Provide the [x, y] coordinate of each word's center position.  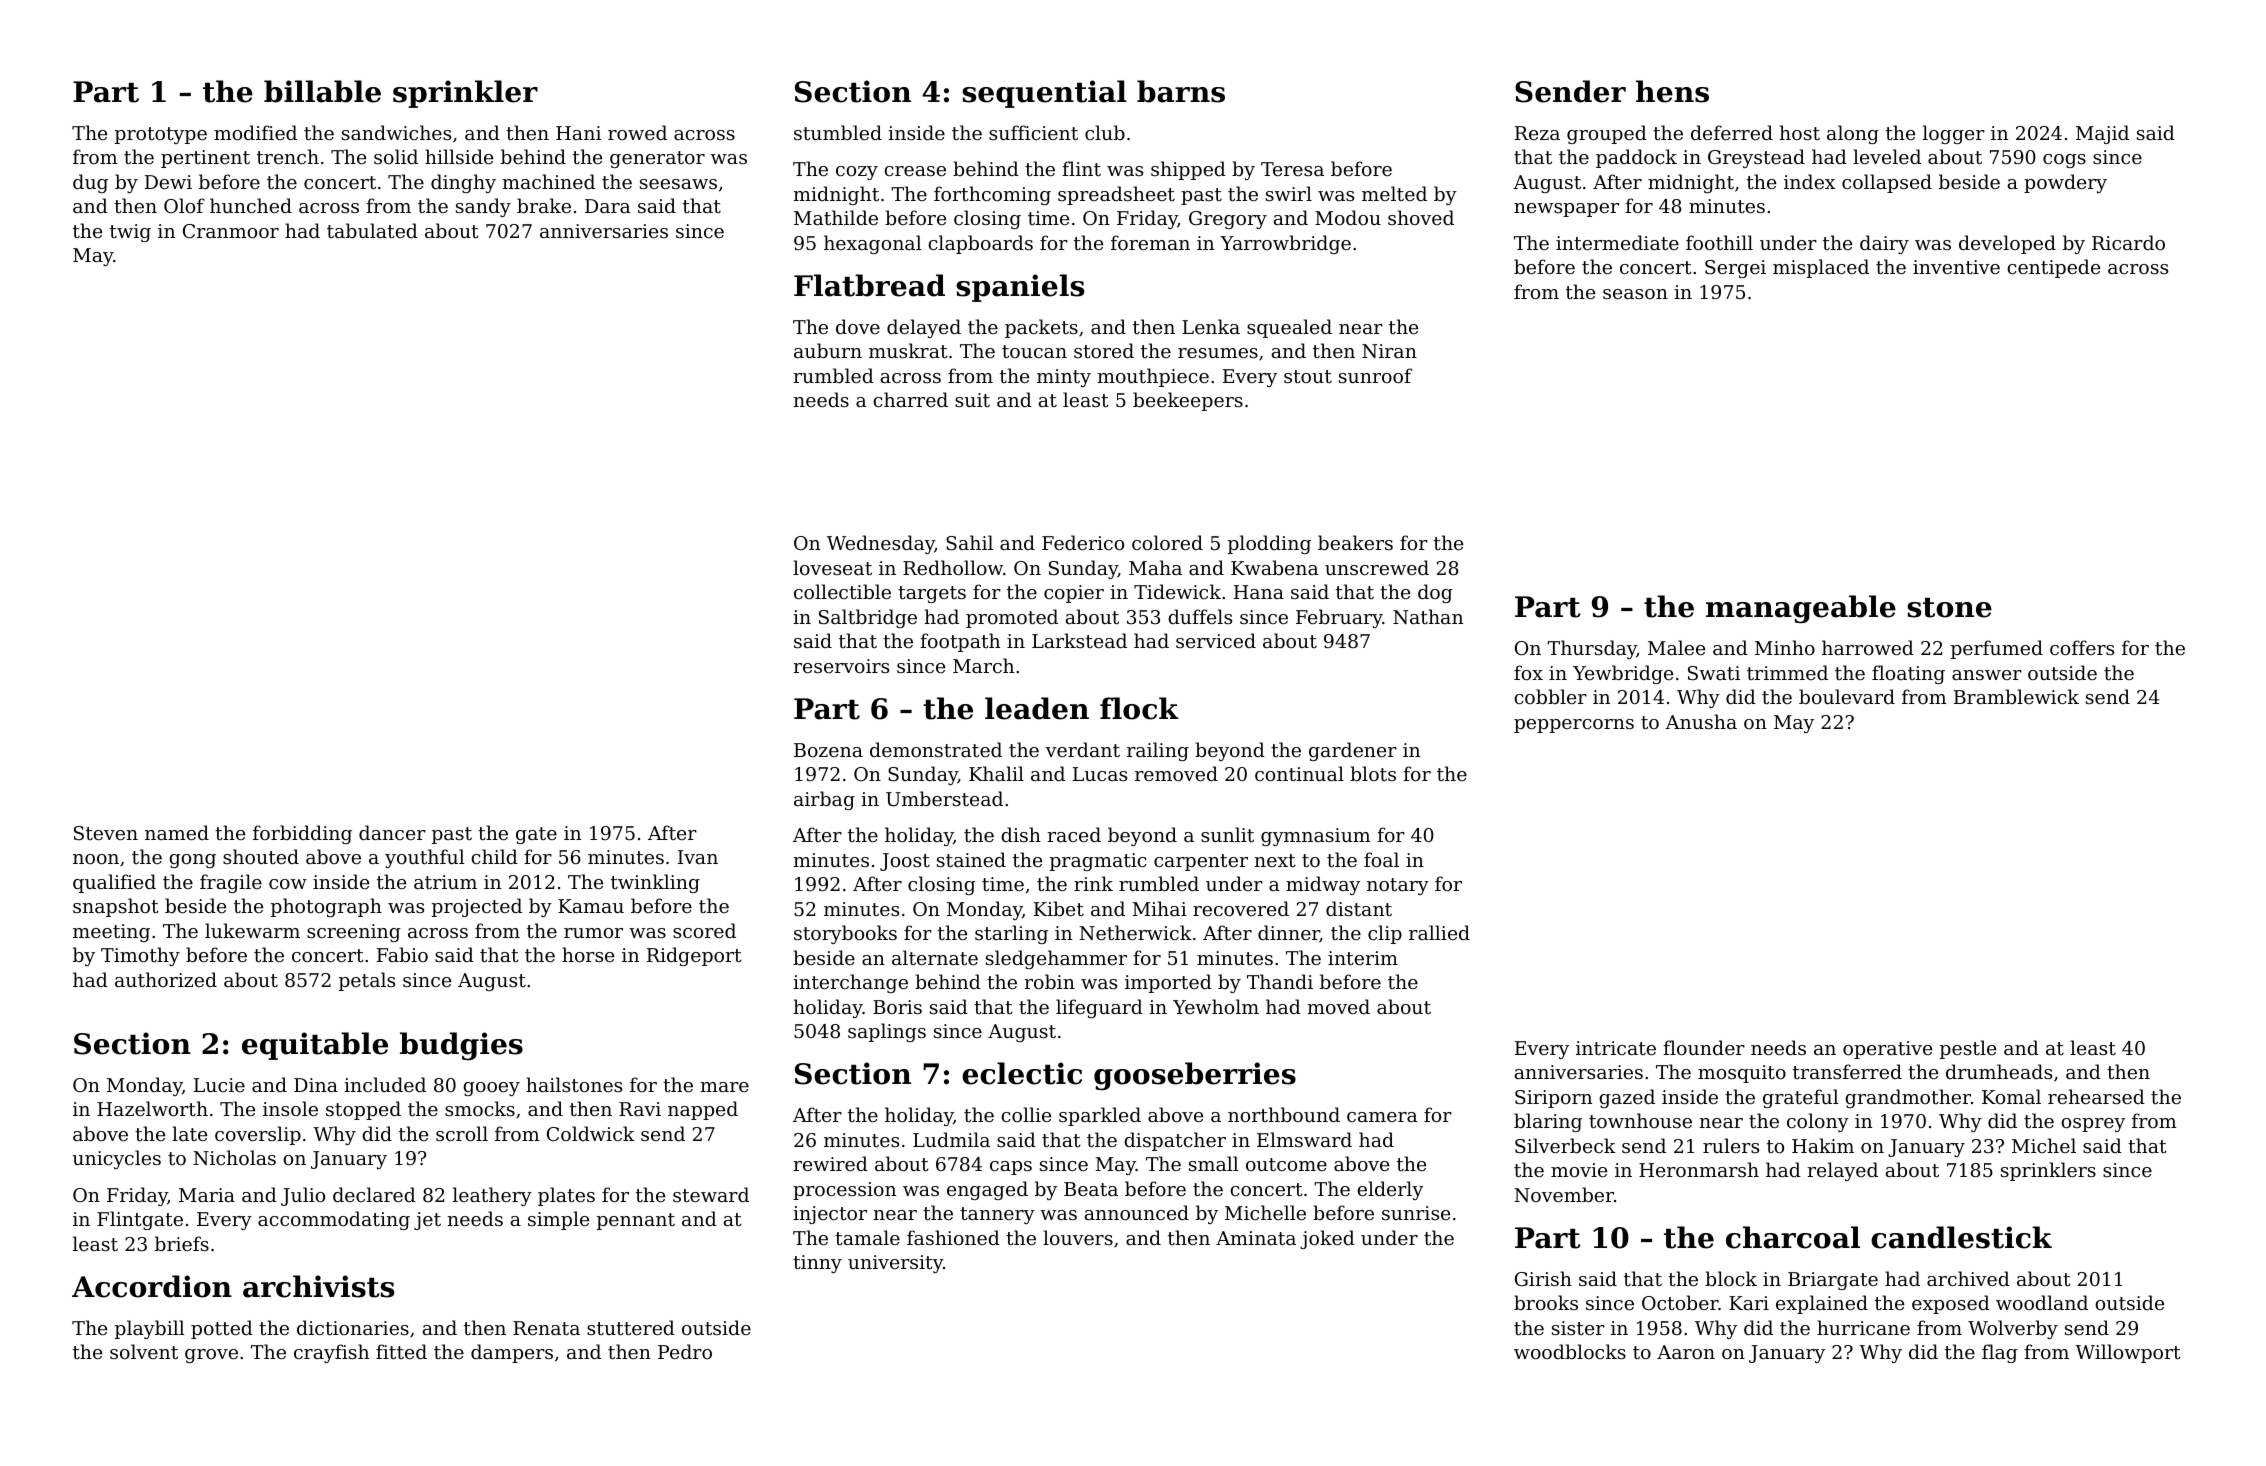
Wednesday [881, 544]
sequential [1044, 94]
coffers [2082, 647]
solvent [144, 1351]
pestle [1968, 1049]
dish [1021, 834]
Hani [578, 133]
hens [1672, 91]
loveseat [832, 567]
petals [367, 981]
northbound [1284, 1114]
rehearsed [2096, 1096]
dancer [392, 832]
